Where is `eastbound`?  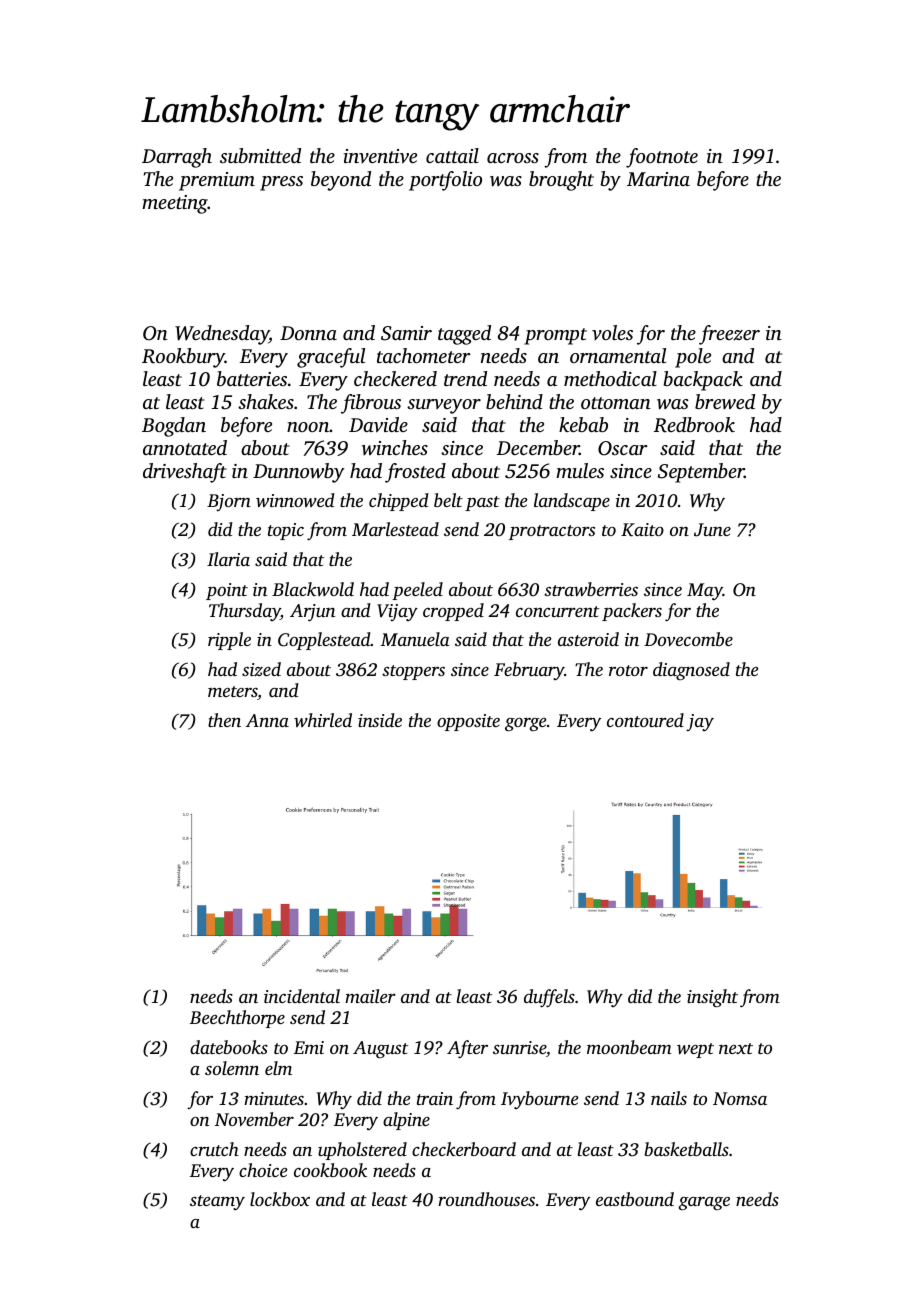 eastbound is located at coordinates (635, 1199).
